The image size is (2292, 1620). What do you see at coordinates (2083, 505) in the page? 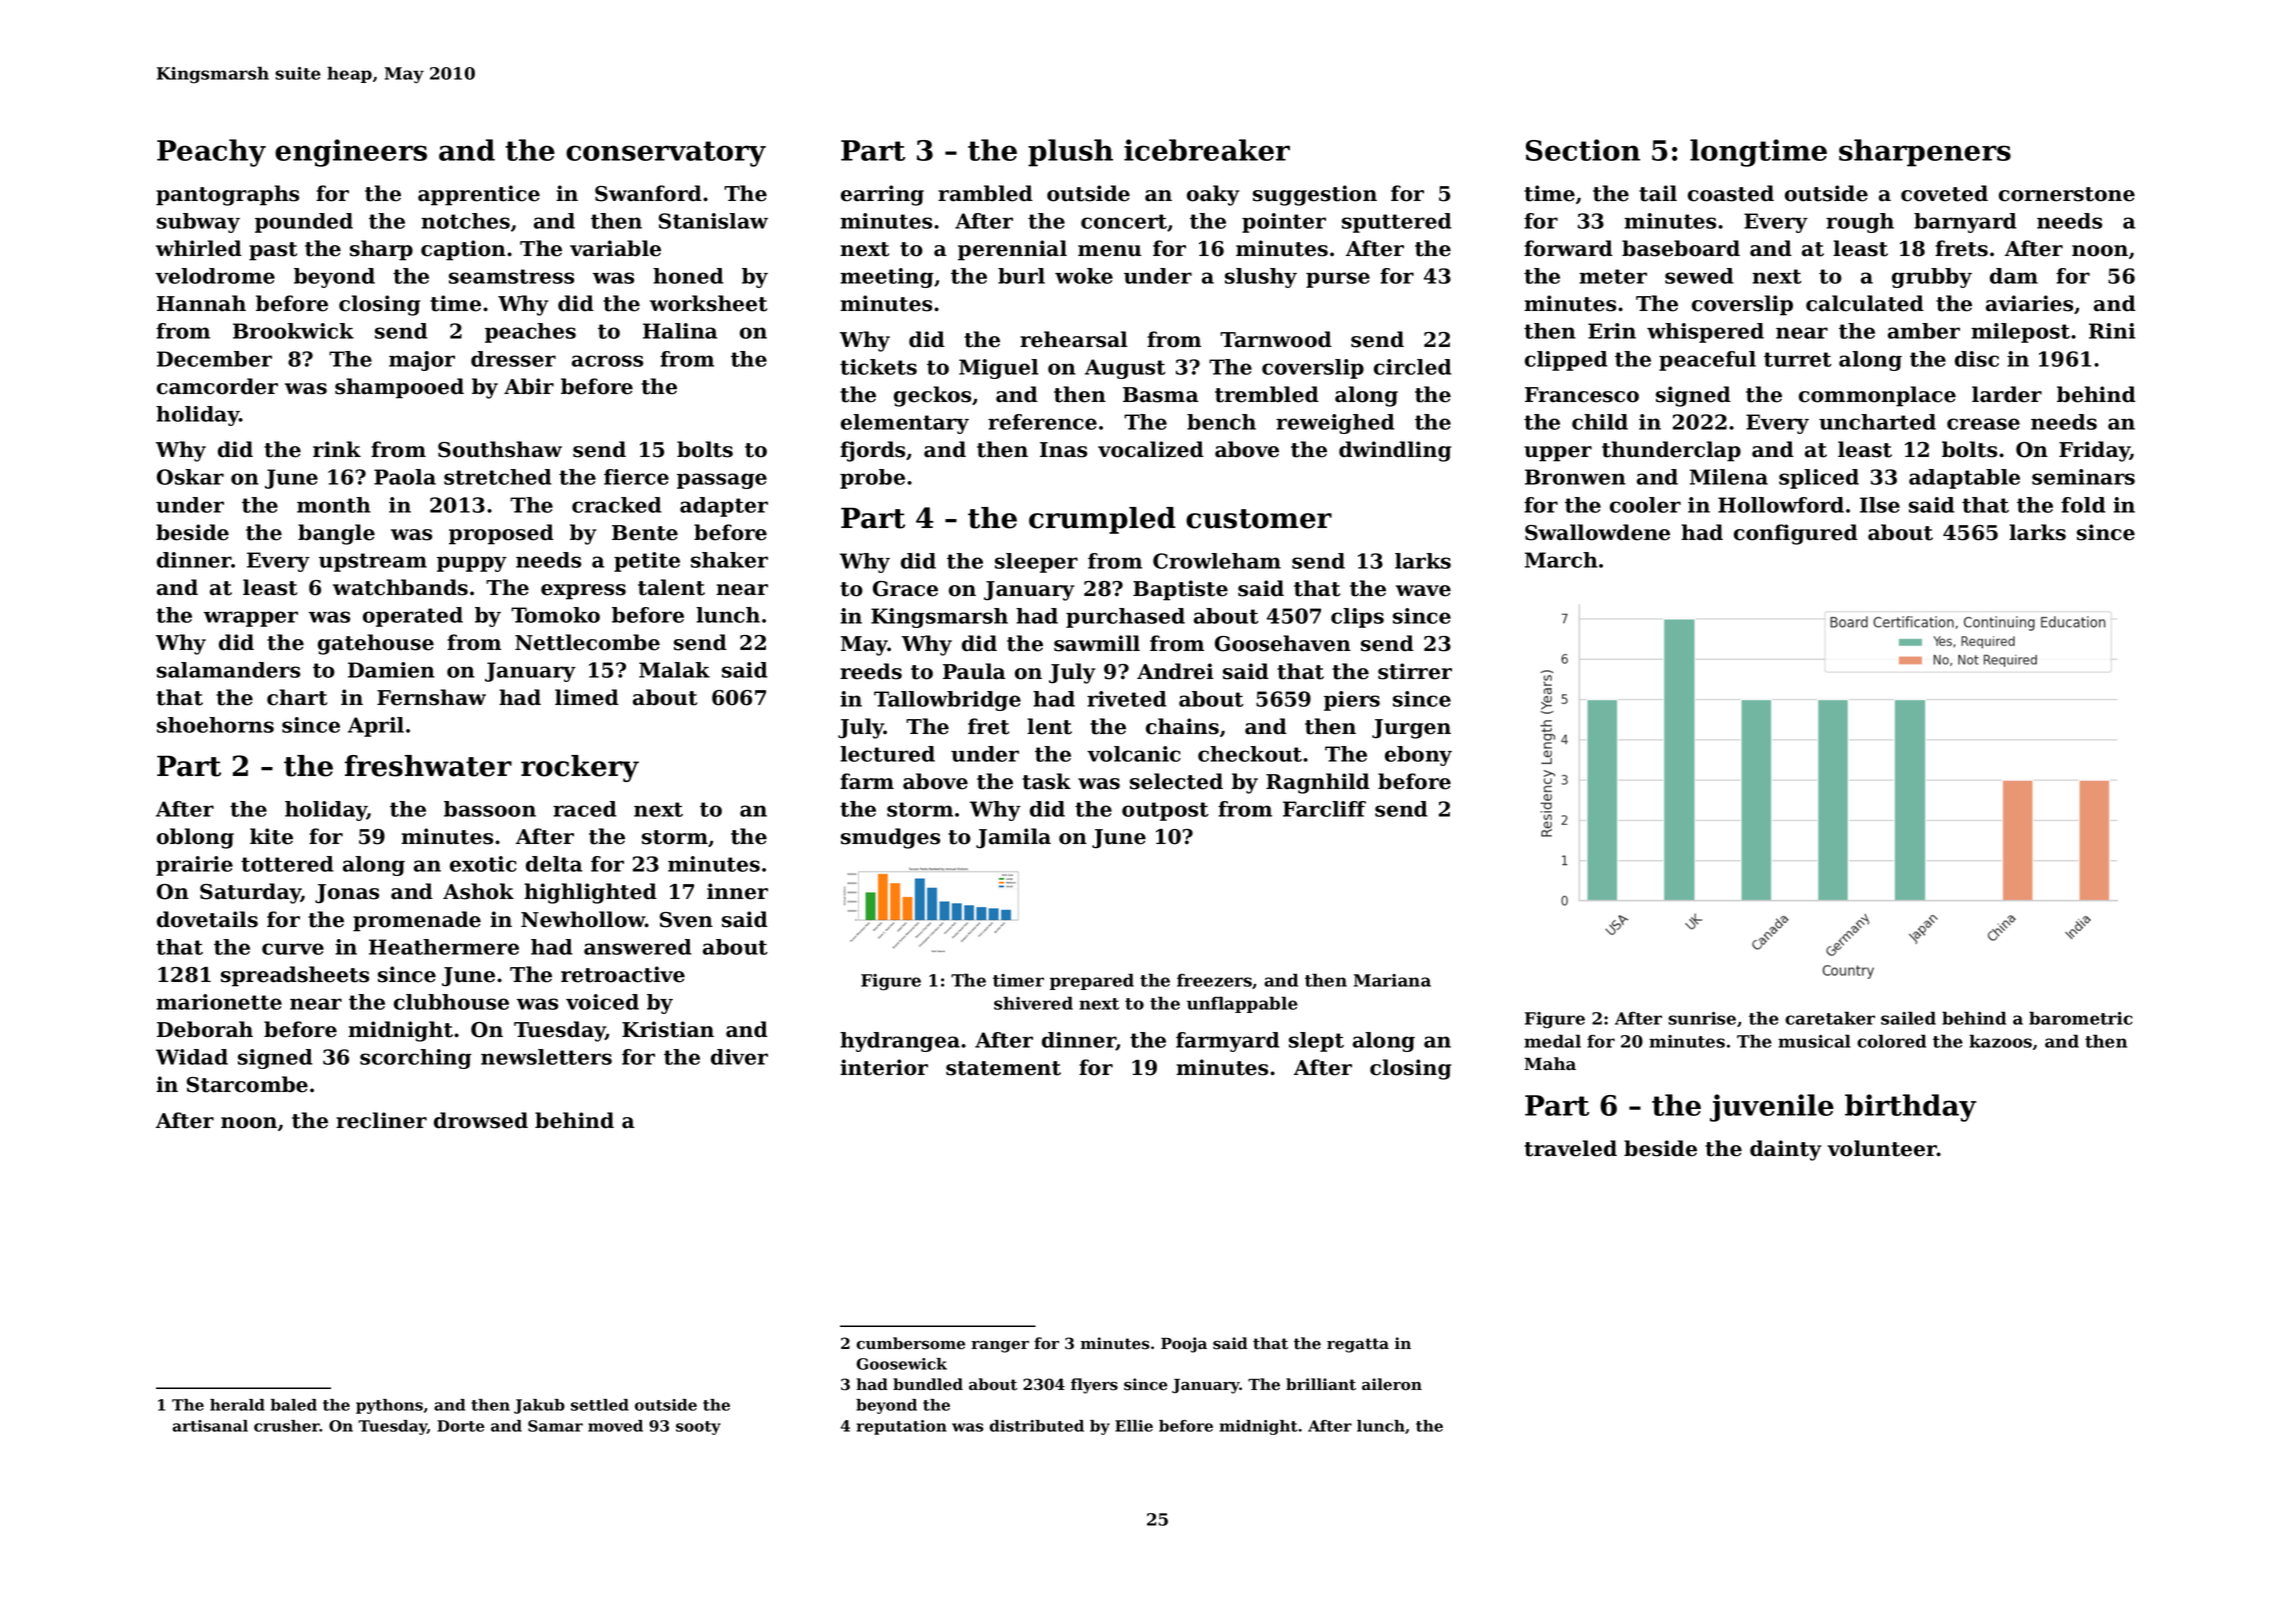
I see `fold` at bounding box center [2083, 505].
